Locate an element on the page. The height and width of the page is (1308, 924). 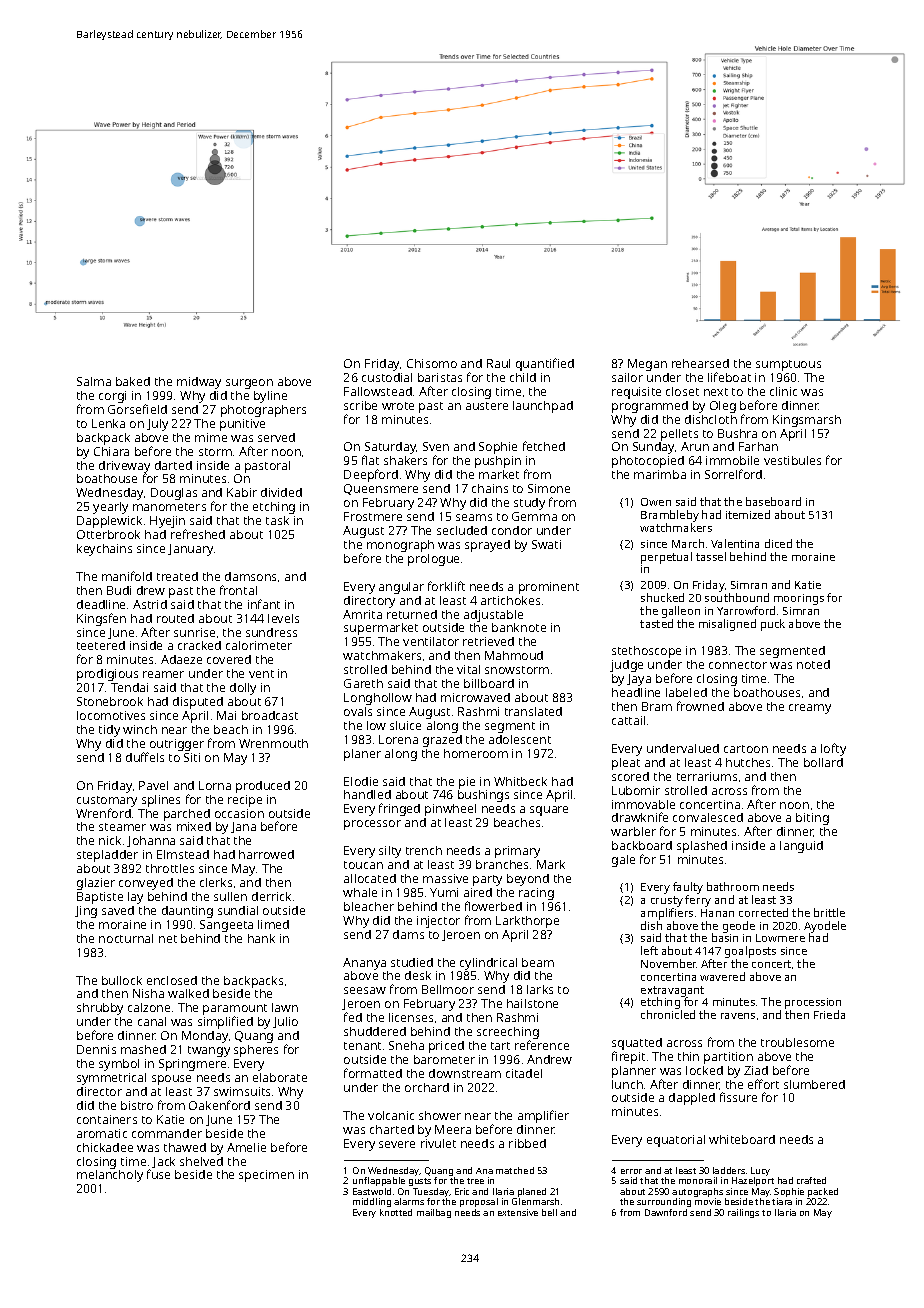
puck is located at coordinates (773, 625).
